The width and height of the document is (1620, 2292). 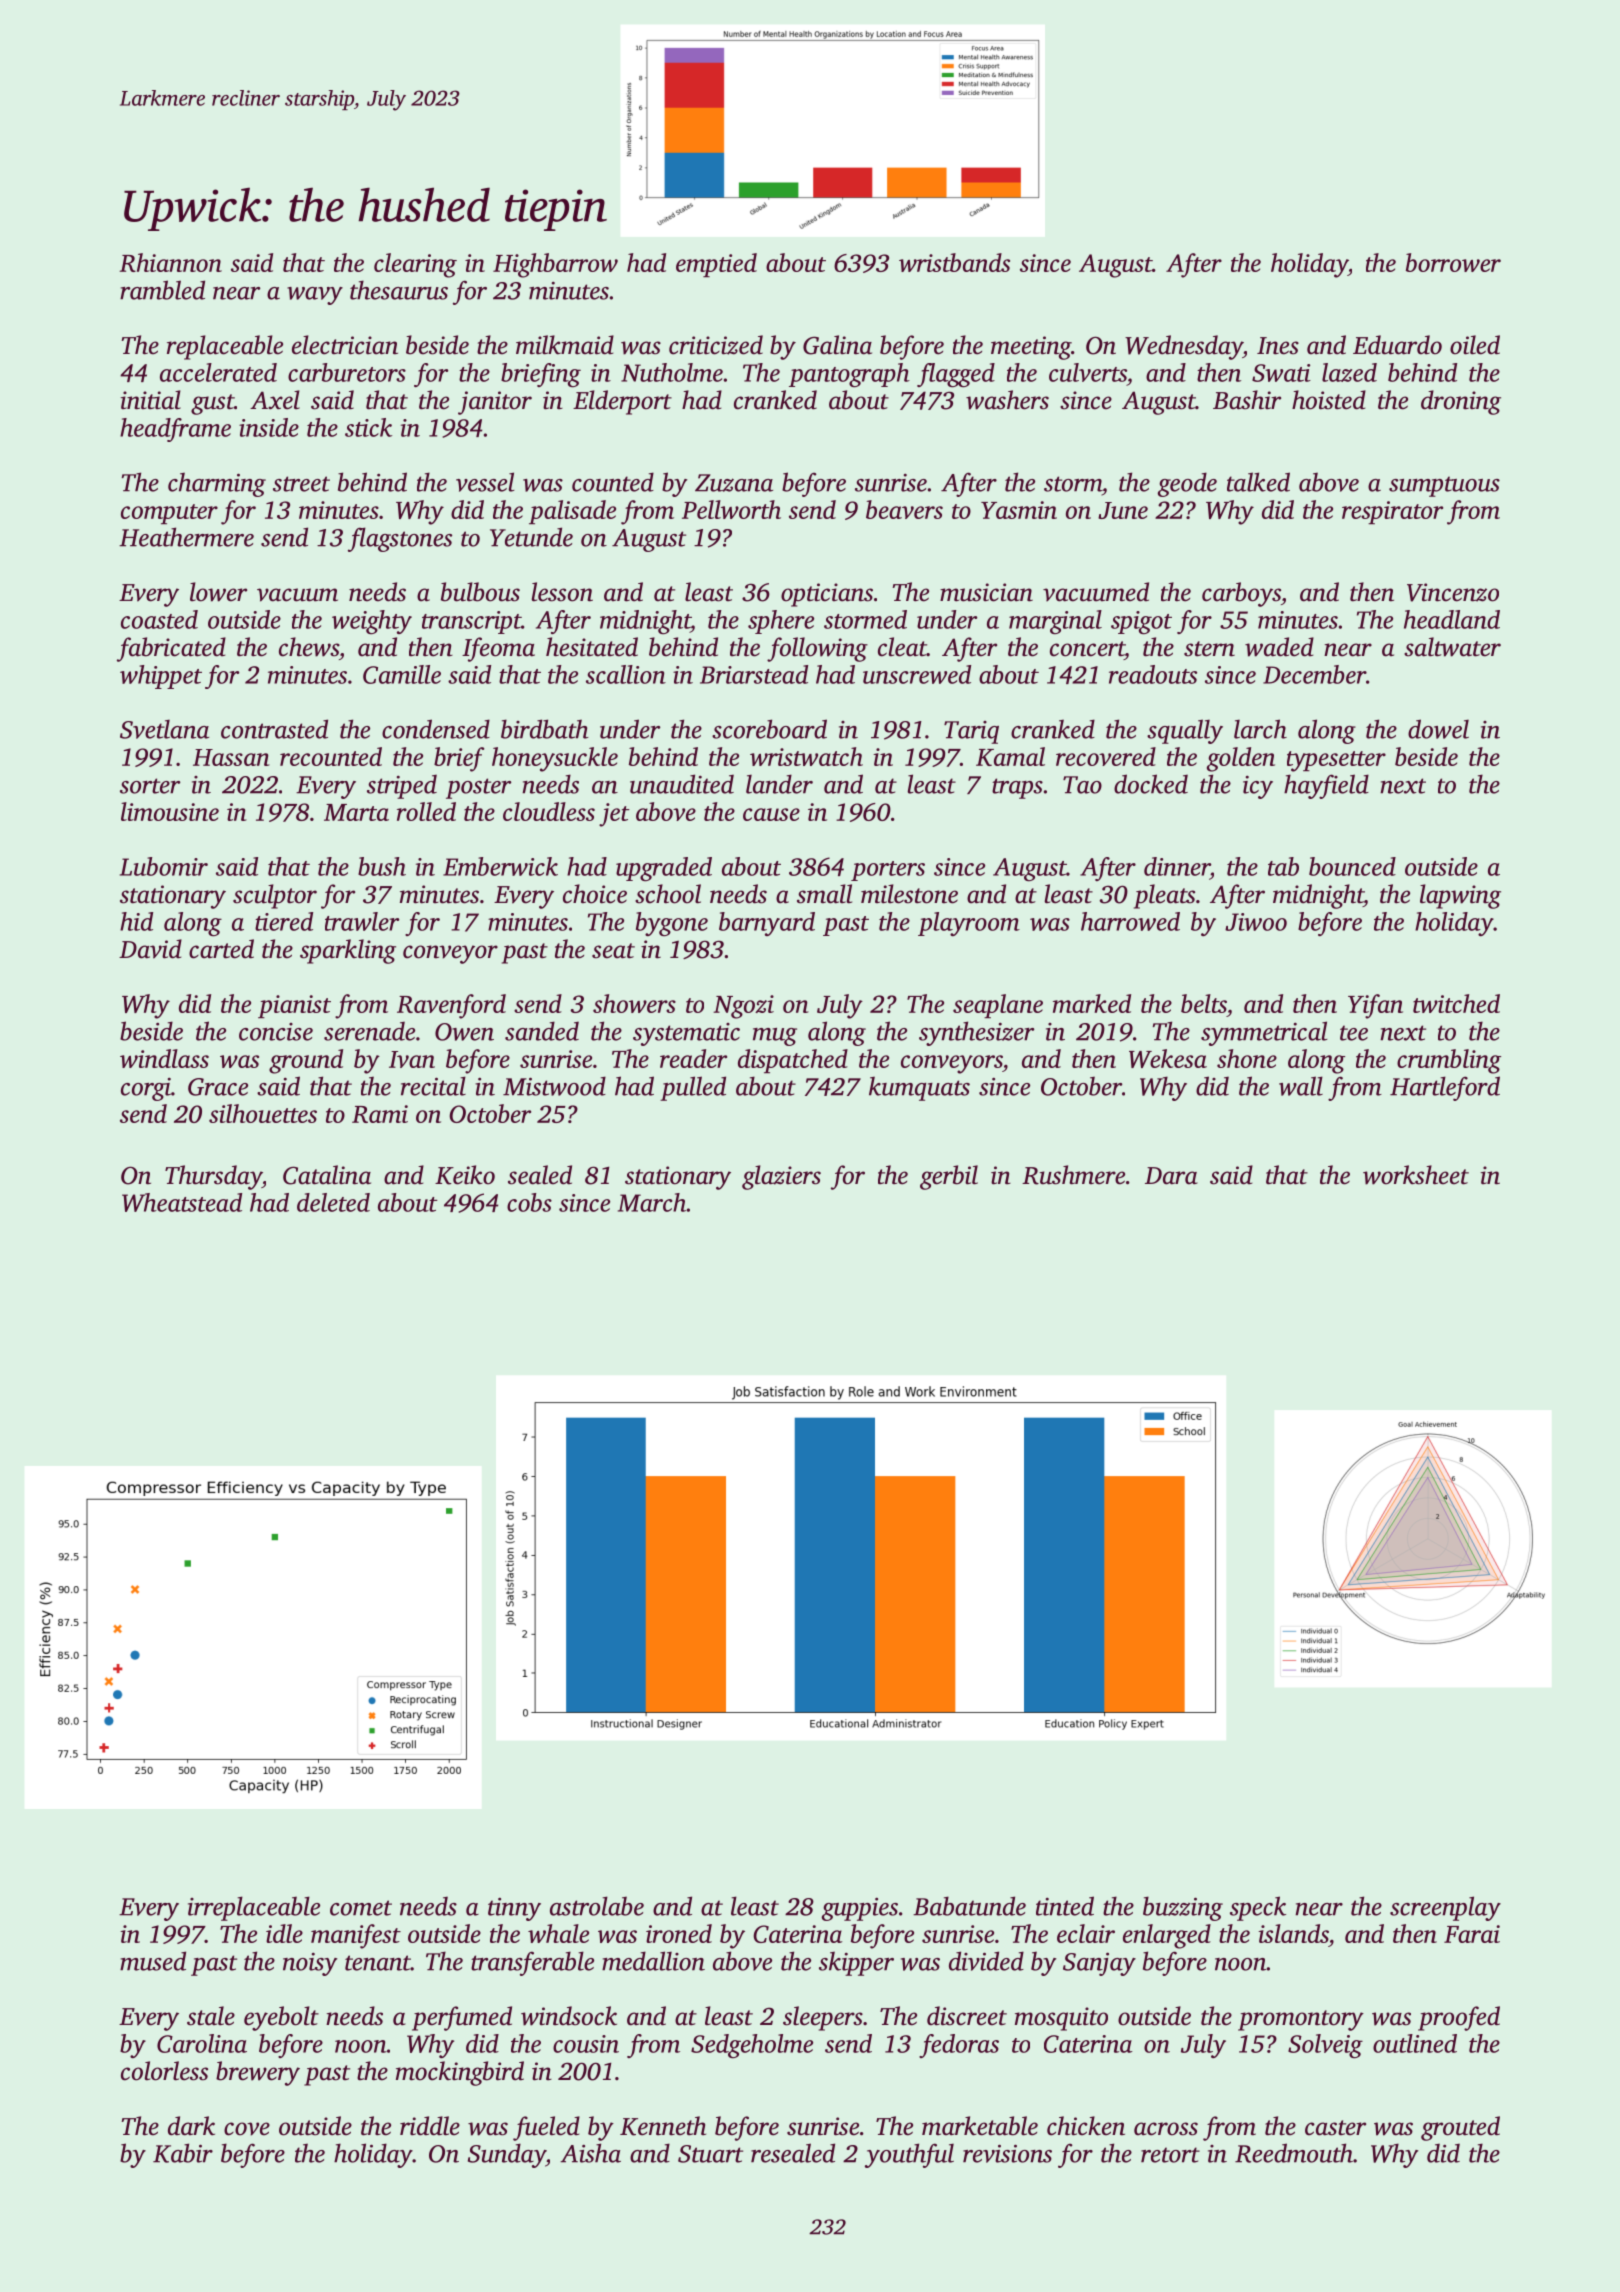 What do you see at coordinates (1375, 1006) in the document?
I see `Yifan` at bounding box center [1375, 1006].
